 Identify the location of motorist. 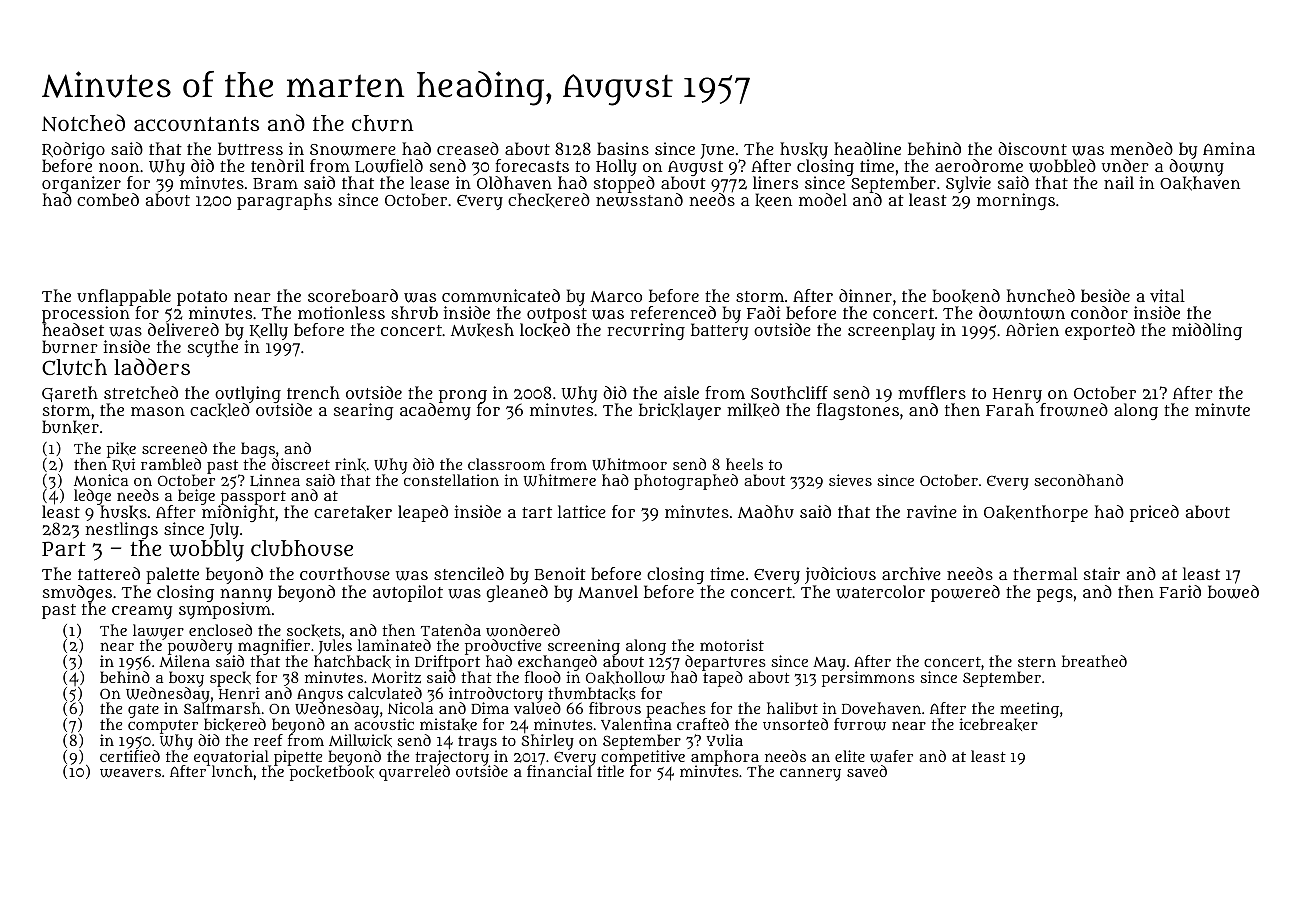
(732, 645).
